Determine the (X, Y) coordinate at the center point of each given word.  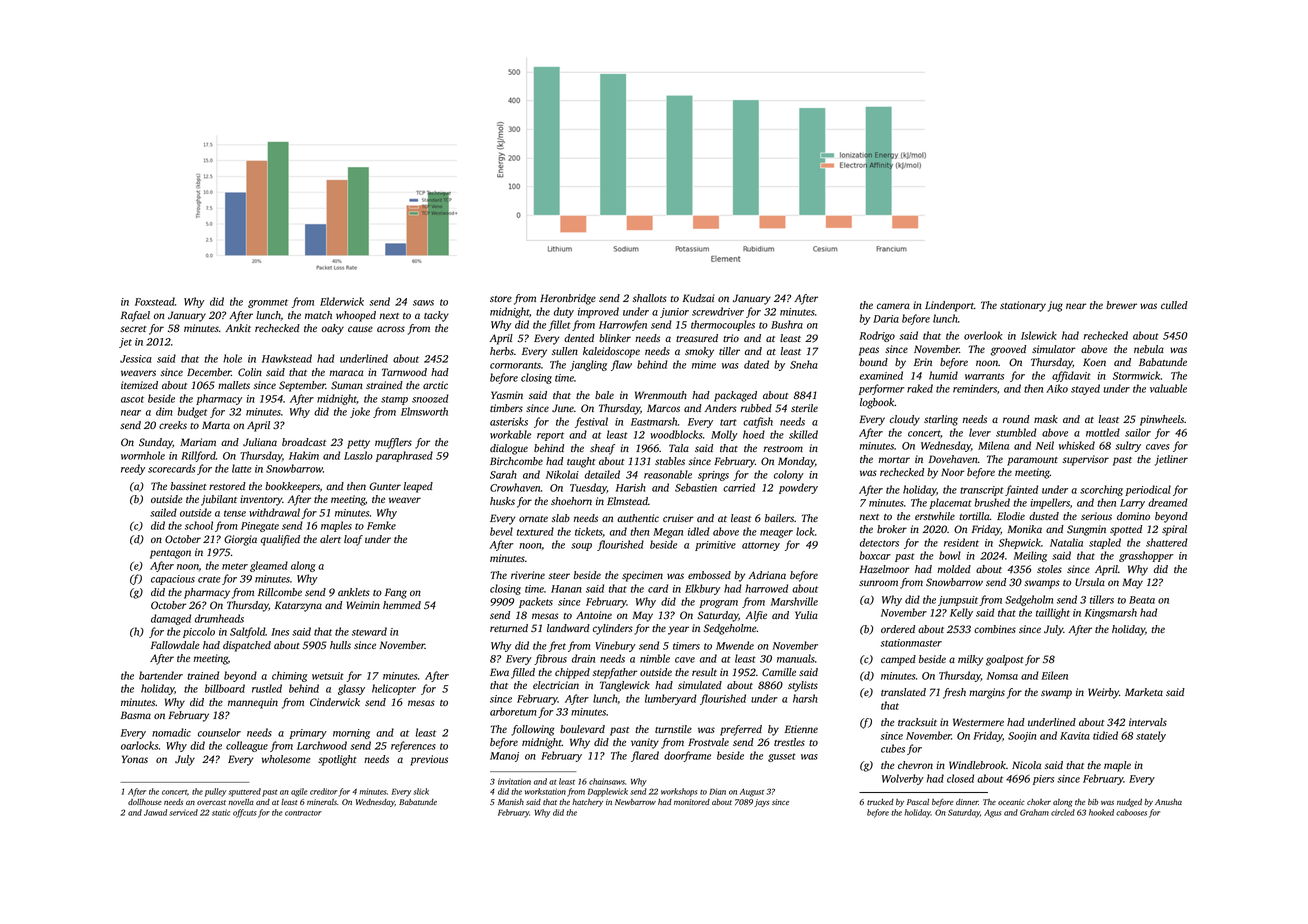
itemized (139, 385)
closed (960, 778)
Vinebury (615, 646)
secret (133, 329)
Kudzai (699, 298)
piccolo (199, 632)
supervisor (1086, 460)
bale (604, 395)
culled (1174, 305)
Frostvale (708, 742)
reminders (975, 388)
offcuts (245, 813)
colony (789, 475)
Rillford (198, 456)
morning (351, 734)
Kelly (961, 613)
